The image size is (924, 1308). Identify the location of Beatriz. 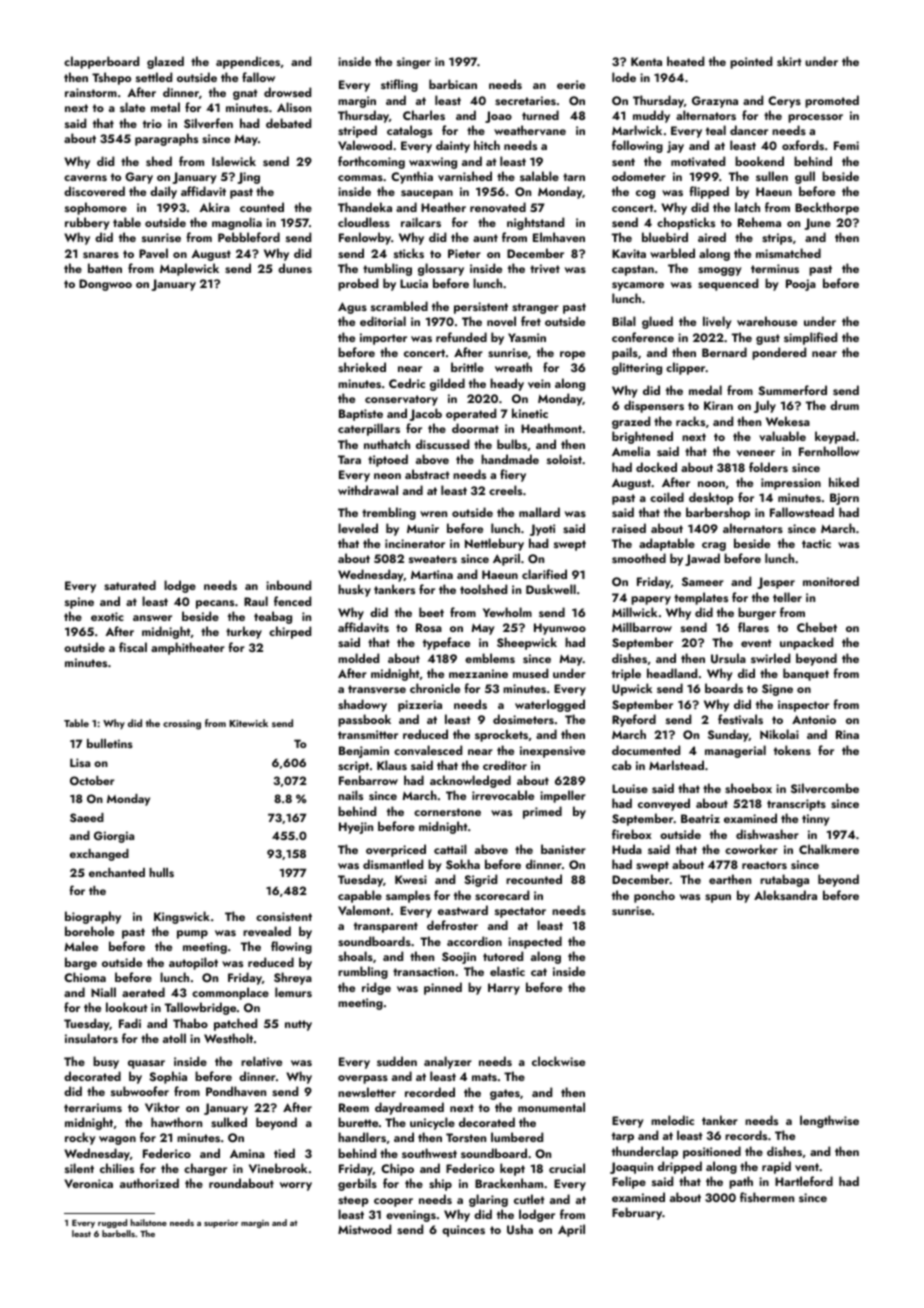
(700, 818).
